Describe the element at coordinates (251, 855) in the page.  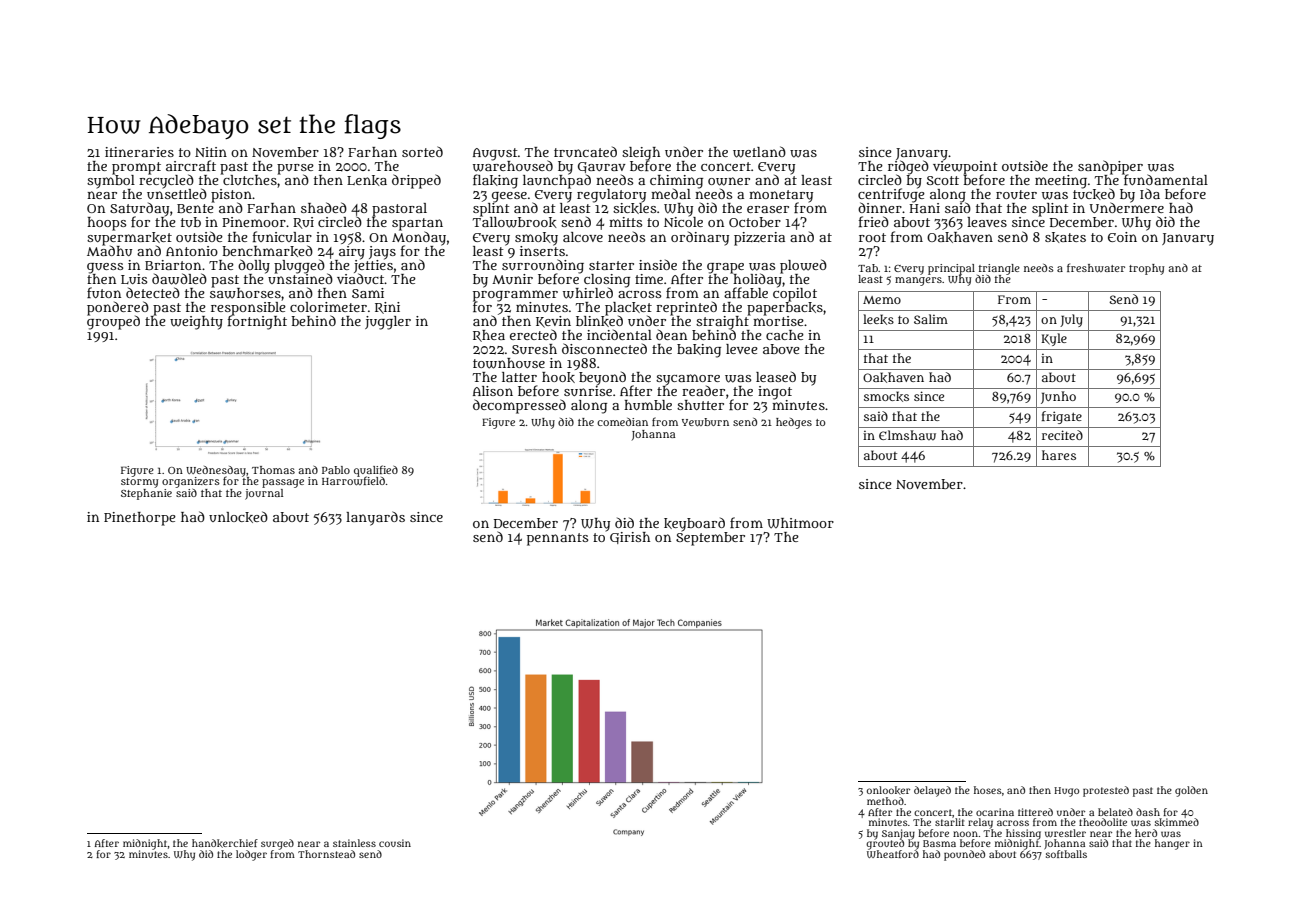
I see `lodger` at that location.
